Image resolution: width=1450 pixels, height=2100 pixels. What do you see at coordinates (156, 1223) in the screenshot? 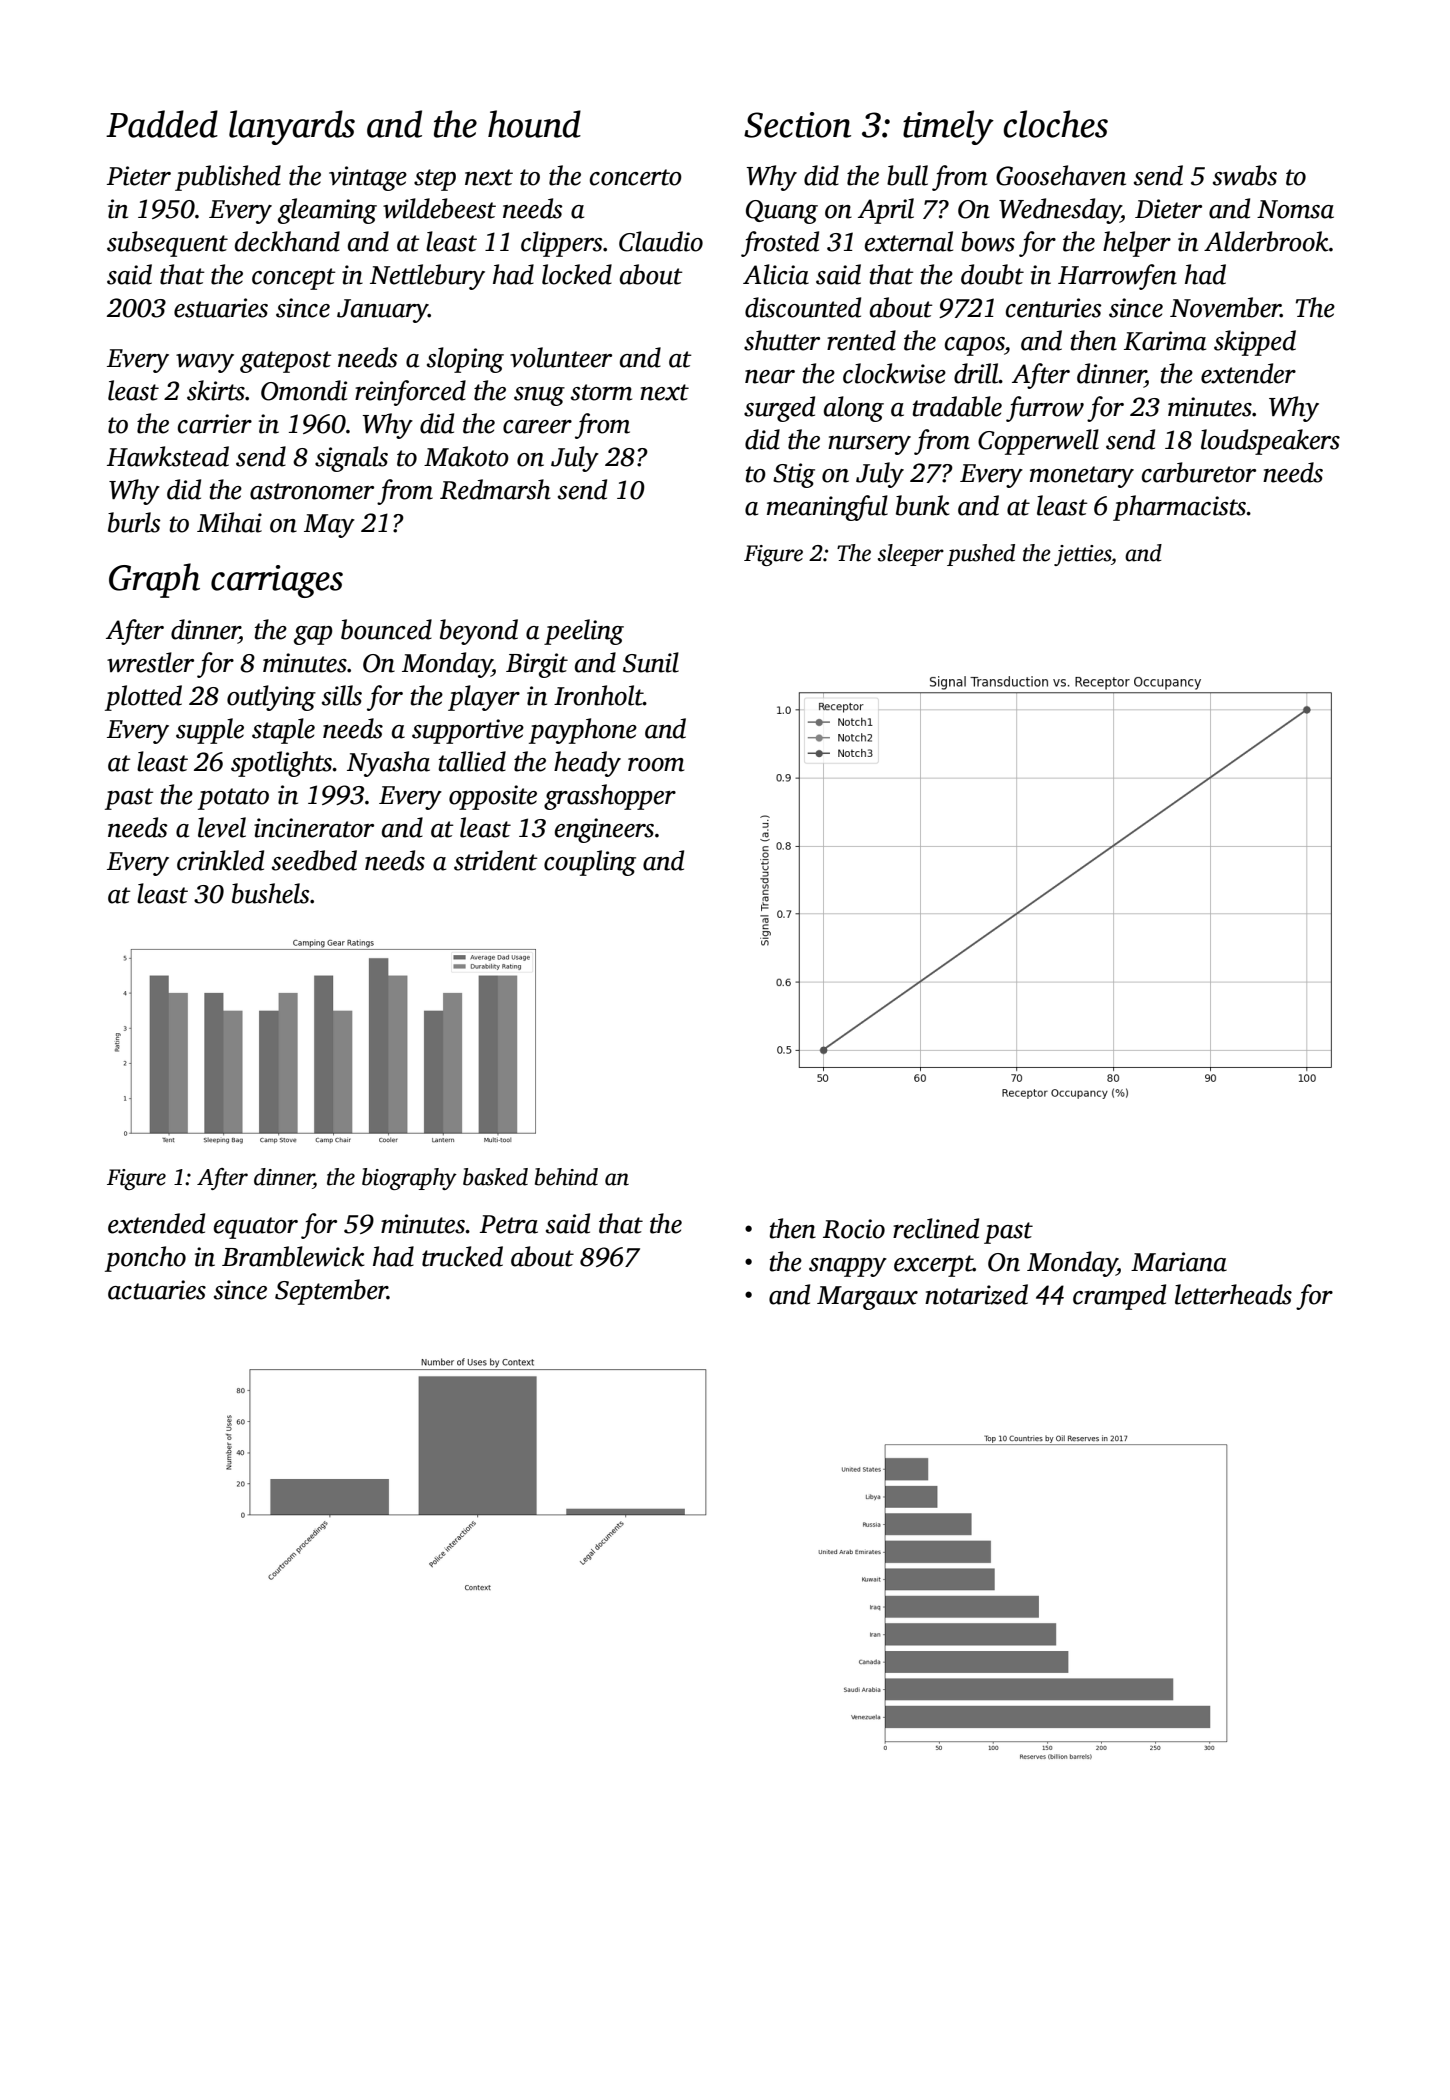
I see `extended` at bounding box center [156, 1223].
